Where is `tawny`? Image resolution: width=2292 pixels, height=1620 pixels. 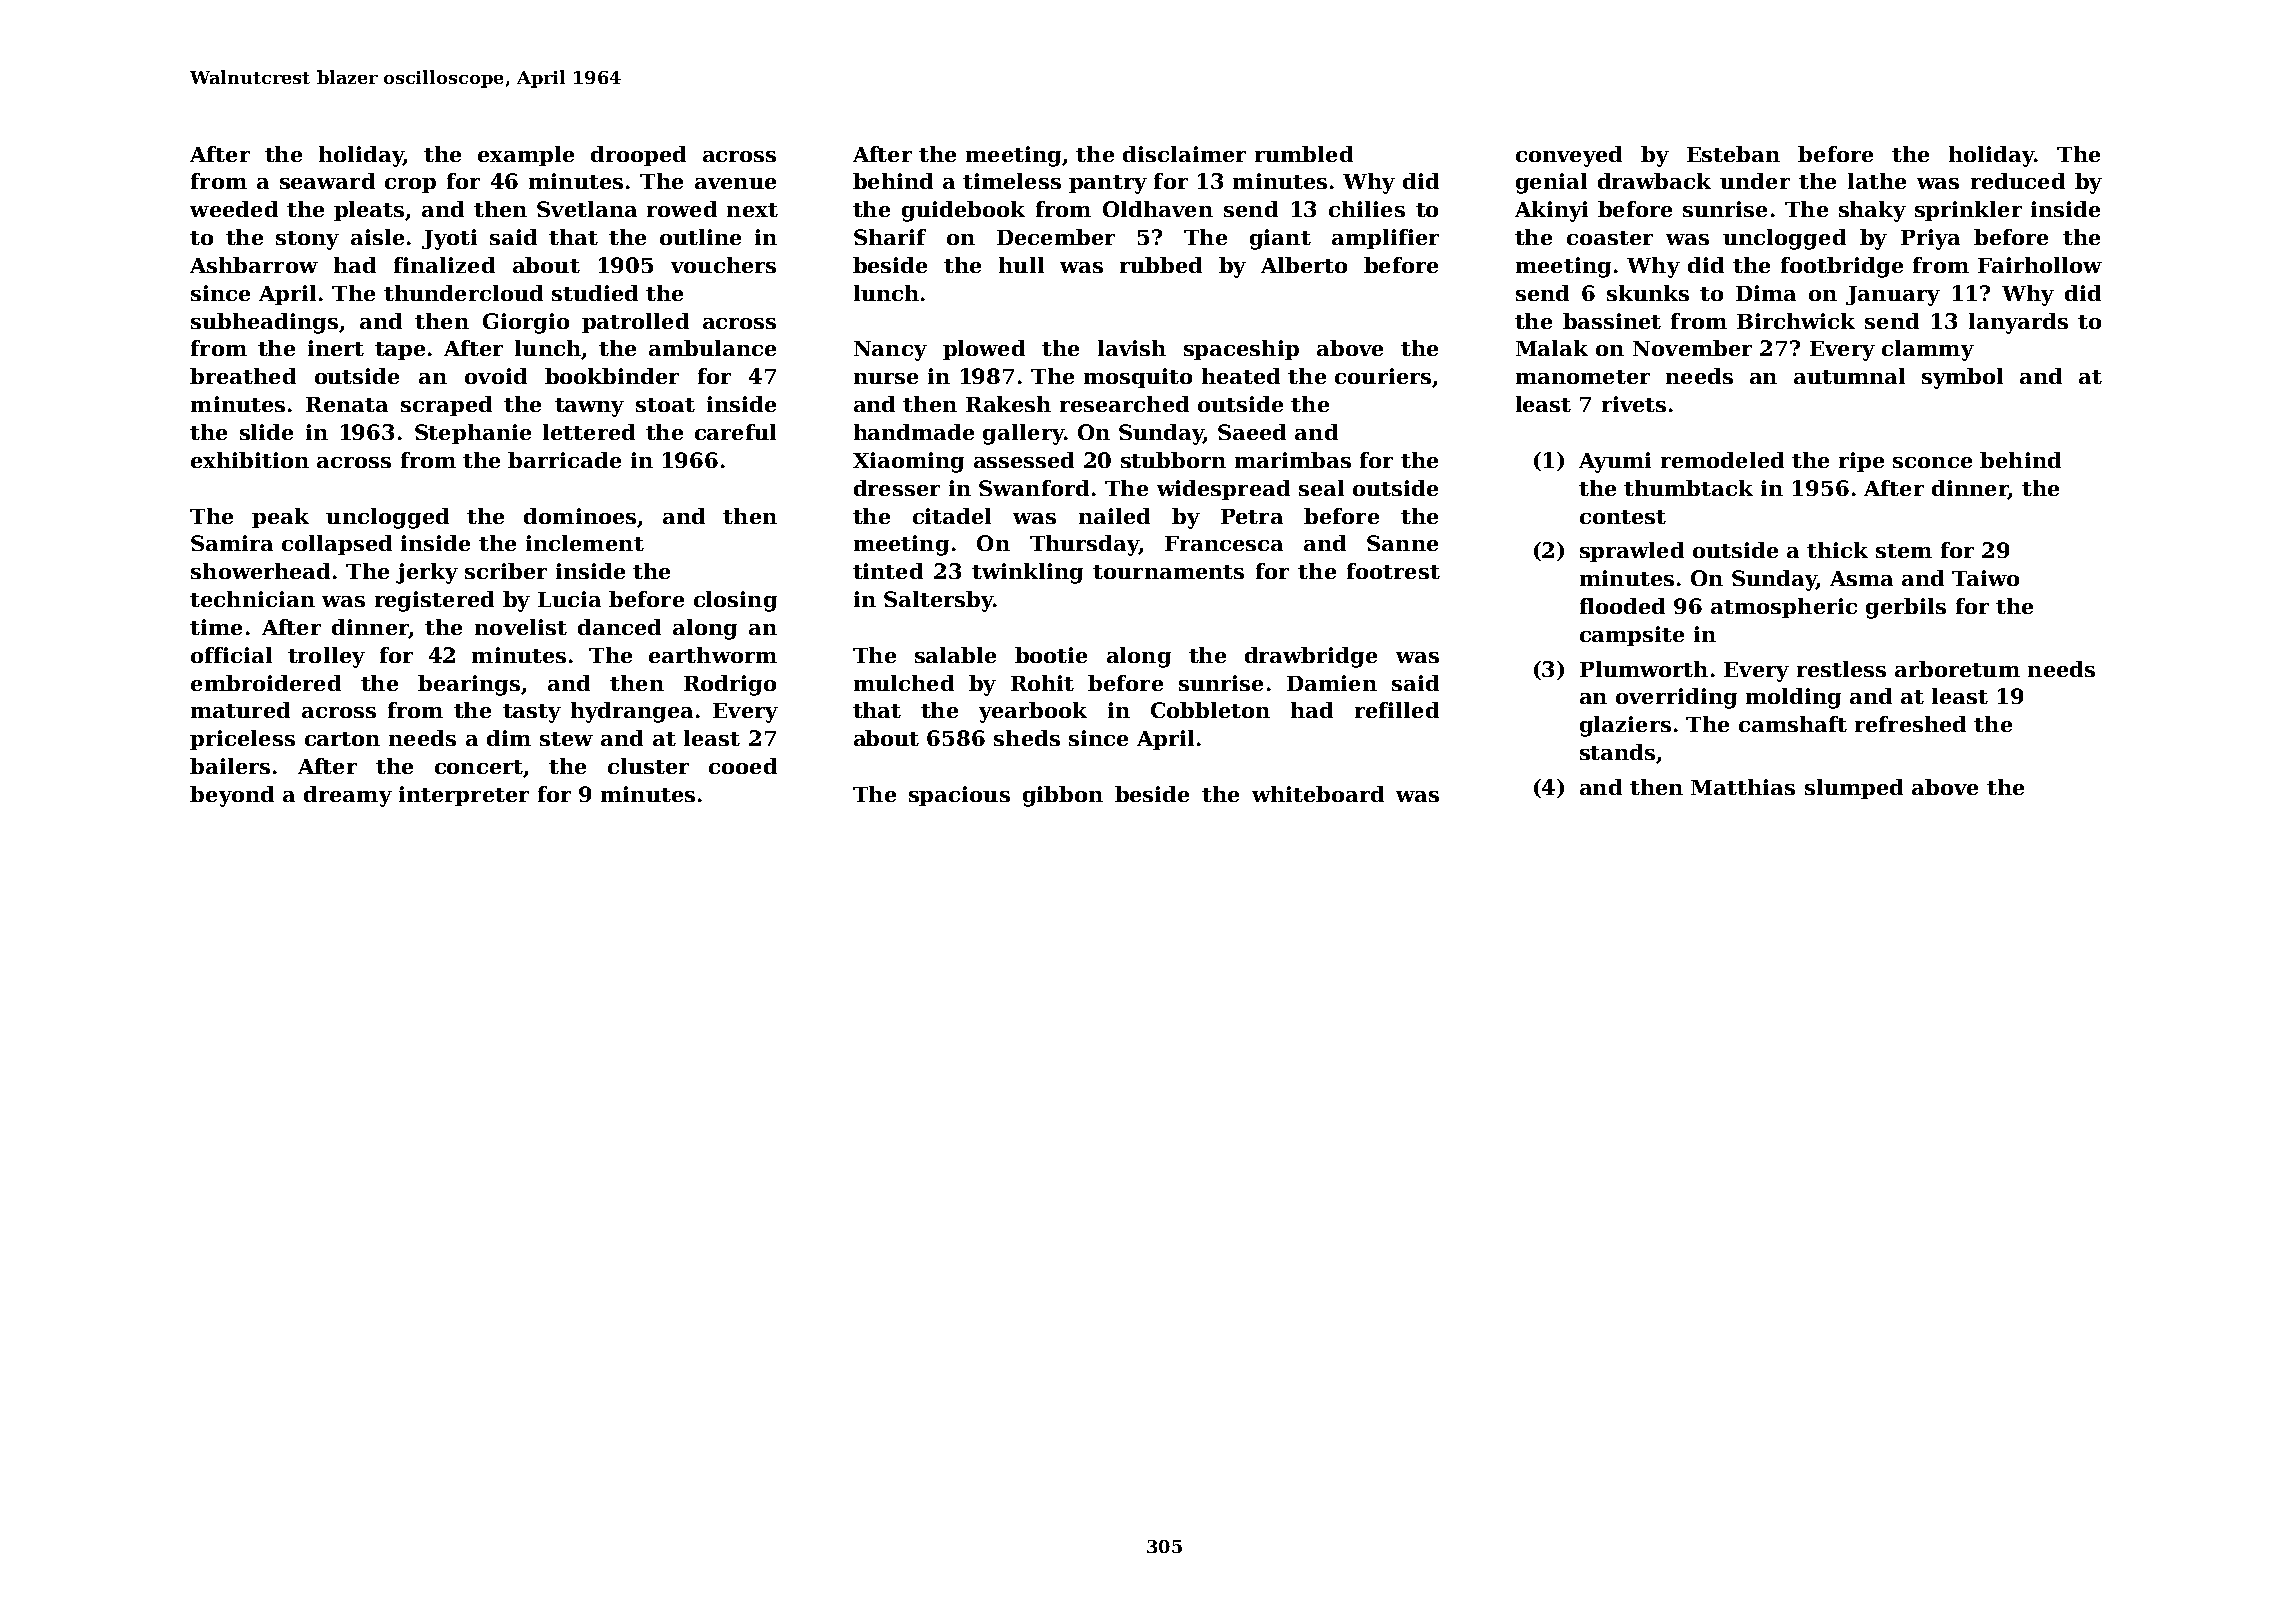
tawny is located at coordinates (589, 407).
